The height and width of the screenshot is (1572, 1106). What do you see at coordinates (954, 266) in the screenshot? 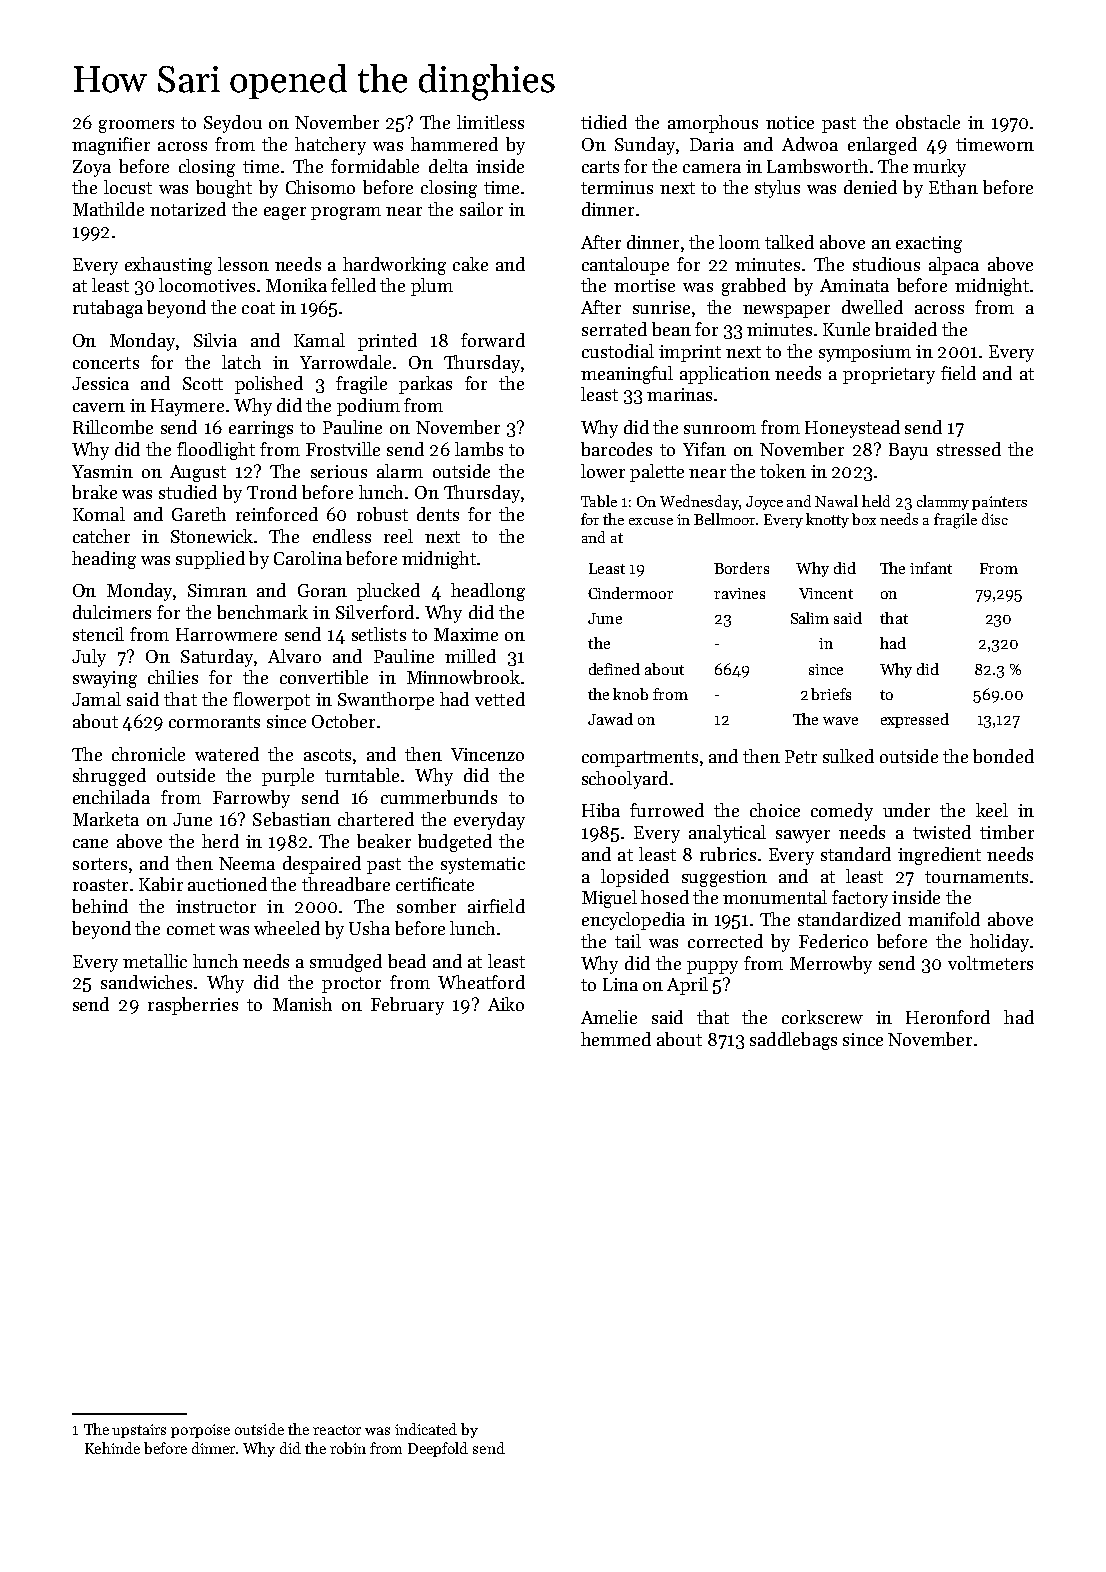
I see `alpaca` at bounding box center [954, 266].
